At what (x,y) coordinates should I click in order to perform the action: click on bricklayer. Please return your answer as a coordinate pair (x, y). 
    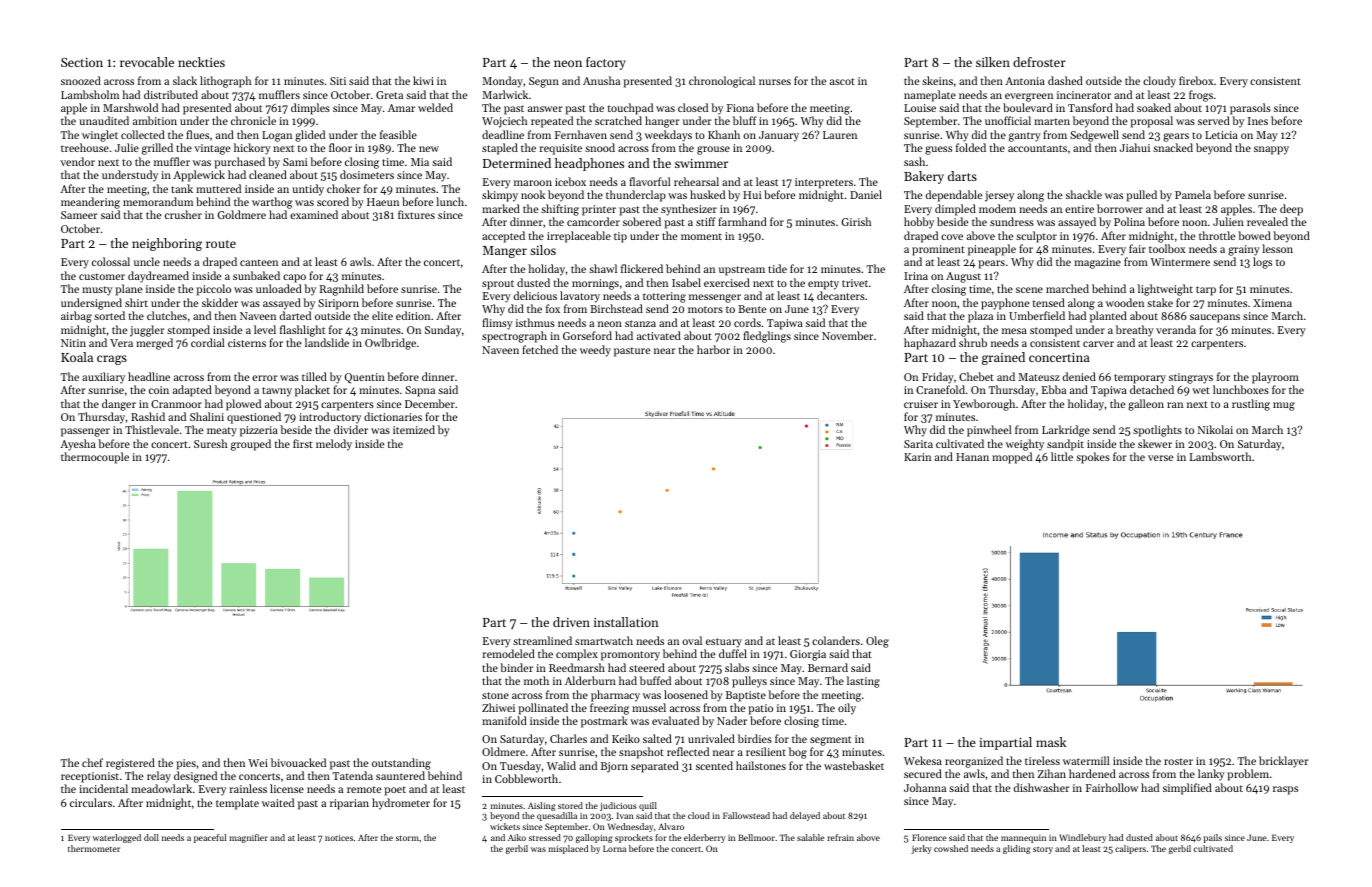
    Looking at the image, I should click on (1284, 762).
